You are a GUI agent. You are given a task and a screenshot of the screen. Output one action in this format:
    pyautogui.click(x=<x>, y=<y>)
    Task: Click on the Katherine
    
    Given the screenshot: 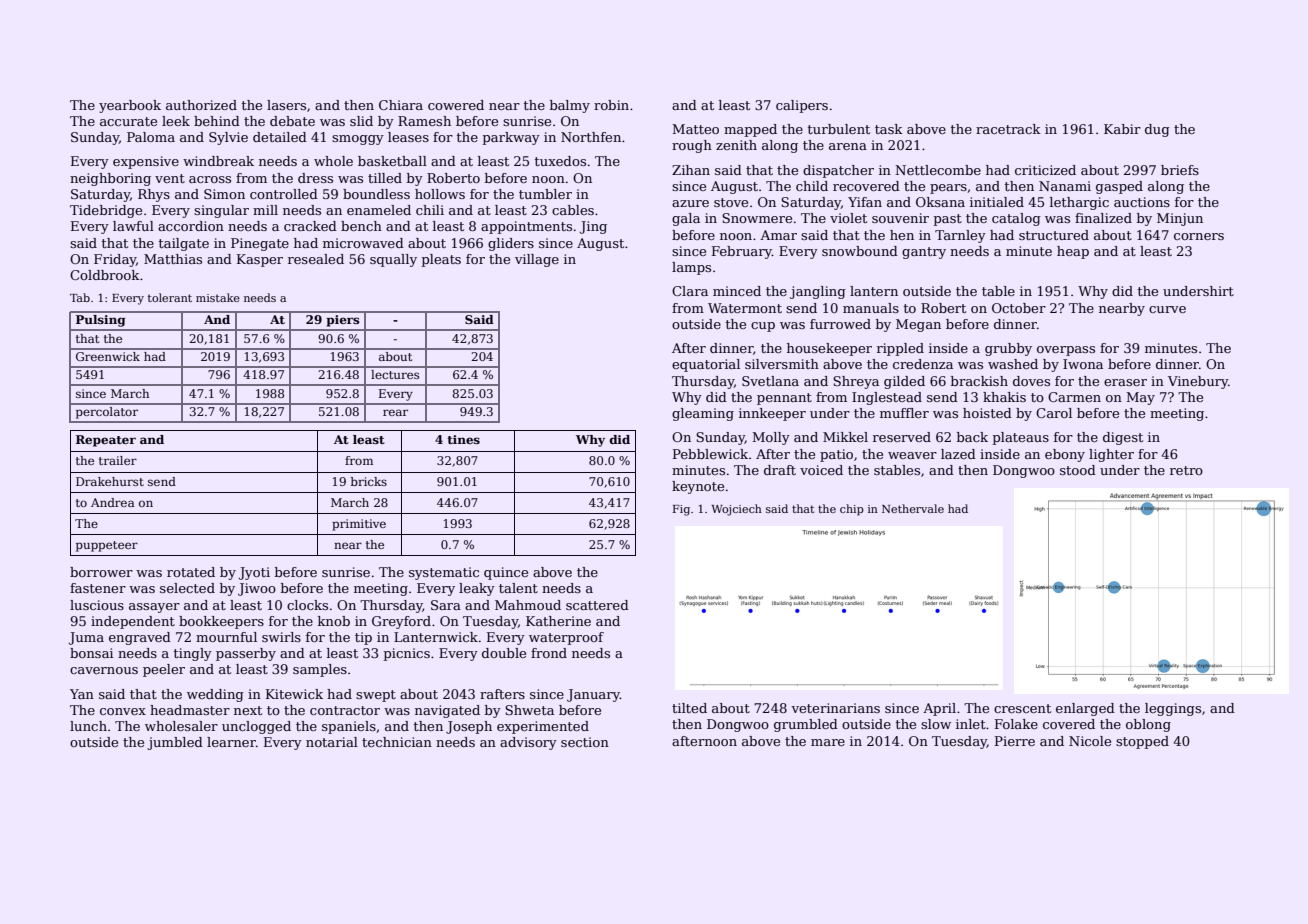 What is the action you would take?
    pyautogui.click(x=558, y=621)
